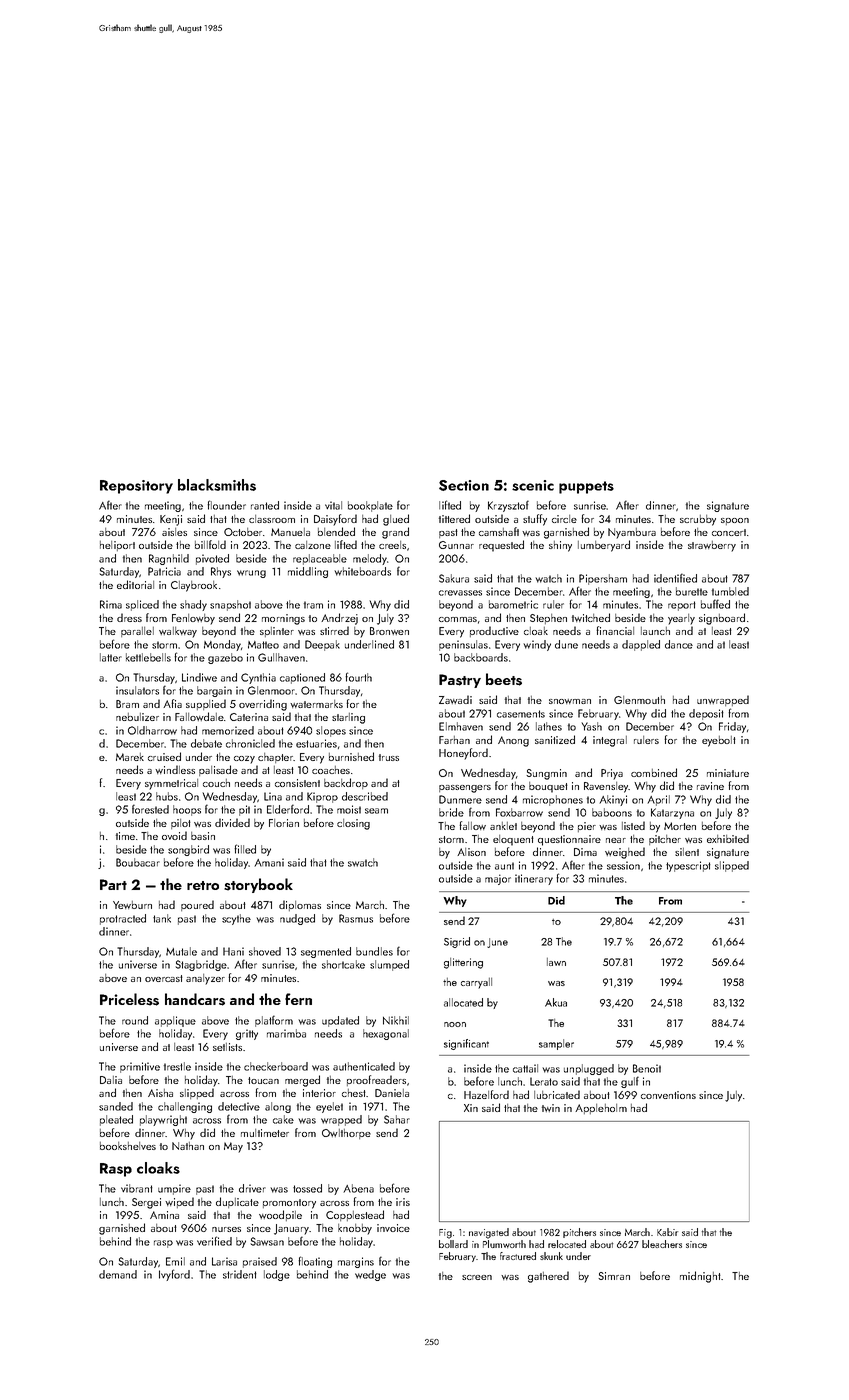 The width and height of the screenshot is (849, 1400). I want to click on typescript, so click(688, 866).
